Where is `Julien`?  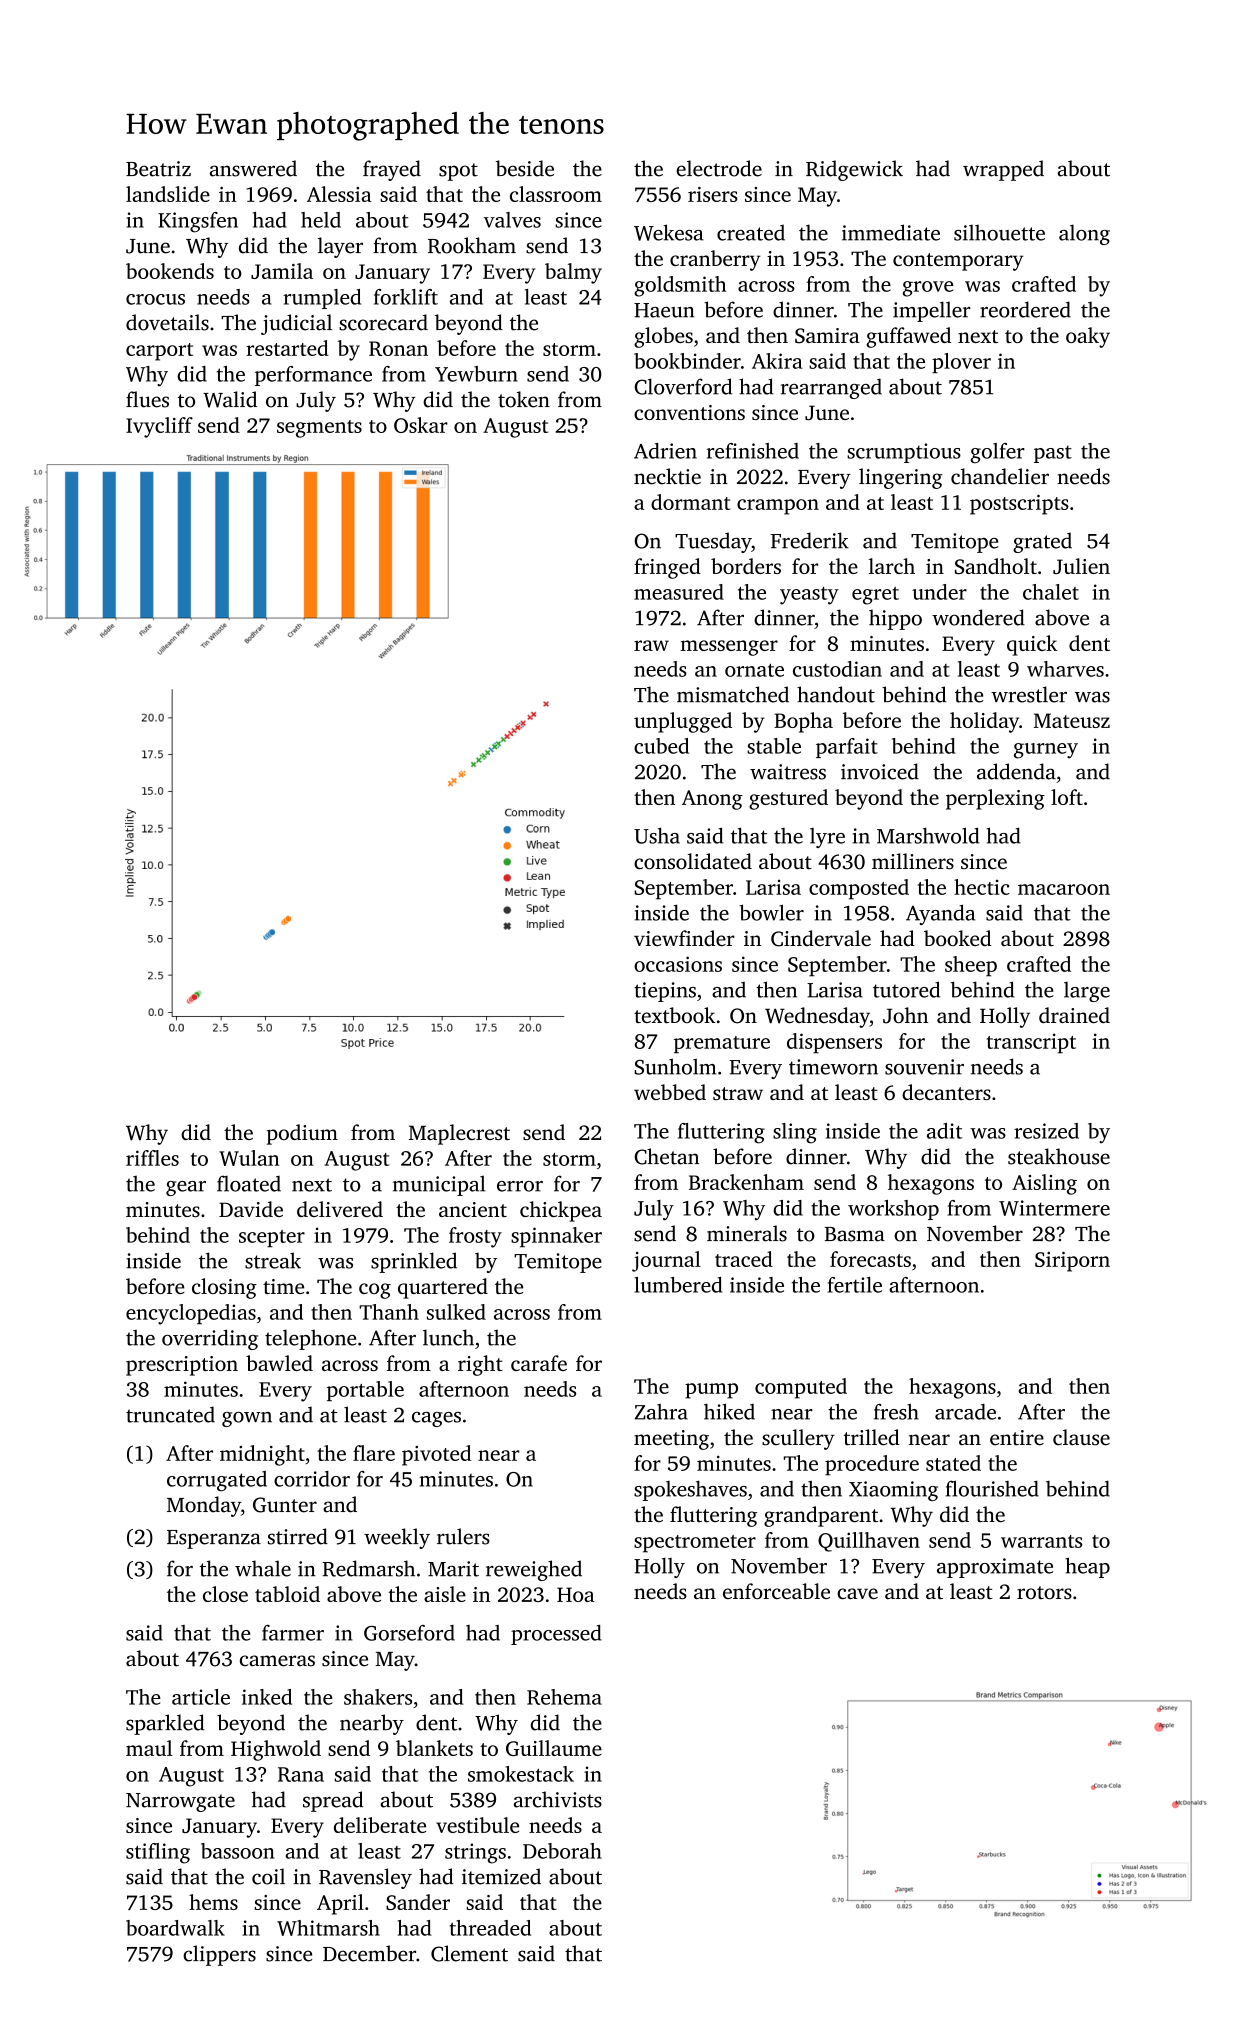
Julien is located at coordinates (1081, 566).
